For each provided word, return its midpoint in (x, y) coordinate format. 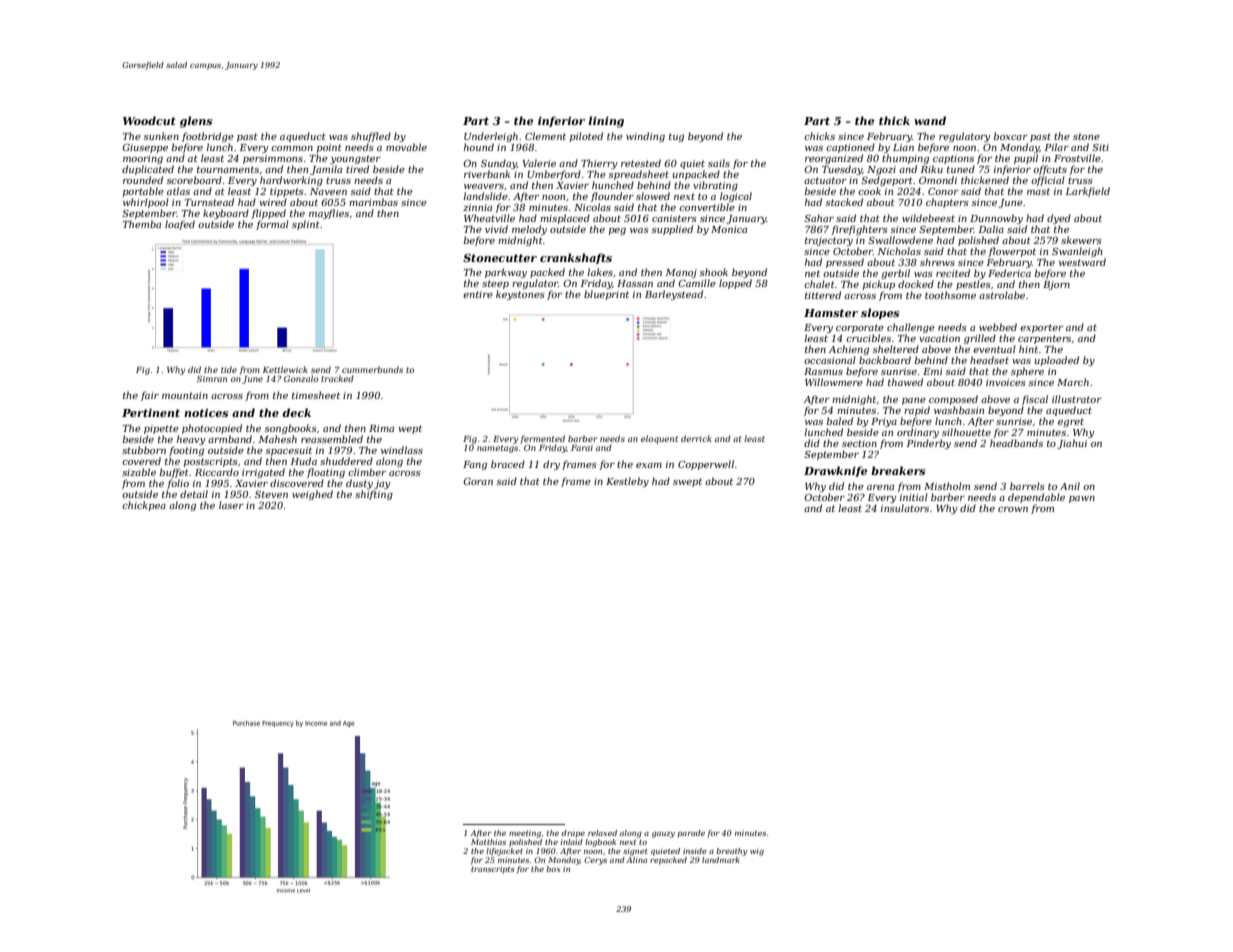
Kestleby (627, 482)
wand (930, 120)
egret (1071, 422)
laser (231, 505)
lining (606, 122)
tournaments (228, 169)
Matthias (488, 842)
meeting (525, 834)
